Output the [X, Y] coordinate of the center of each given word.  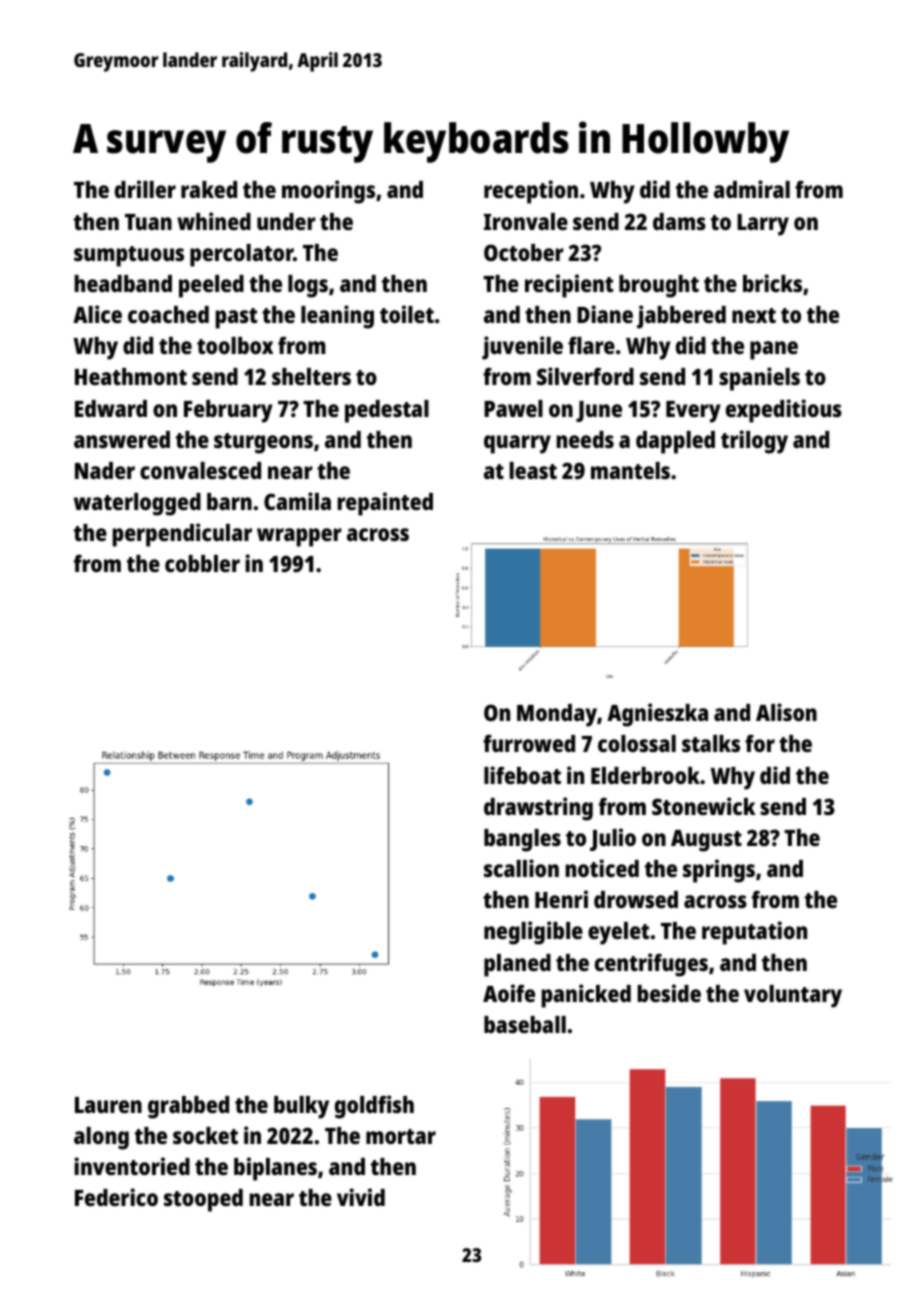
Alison [786, 712]
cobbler [202, 563]
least [533, 470]
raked [209, 189]
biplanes [275, 1169]
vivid [361, 1197]
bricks [772, 283]
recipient [569, 286]
